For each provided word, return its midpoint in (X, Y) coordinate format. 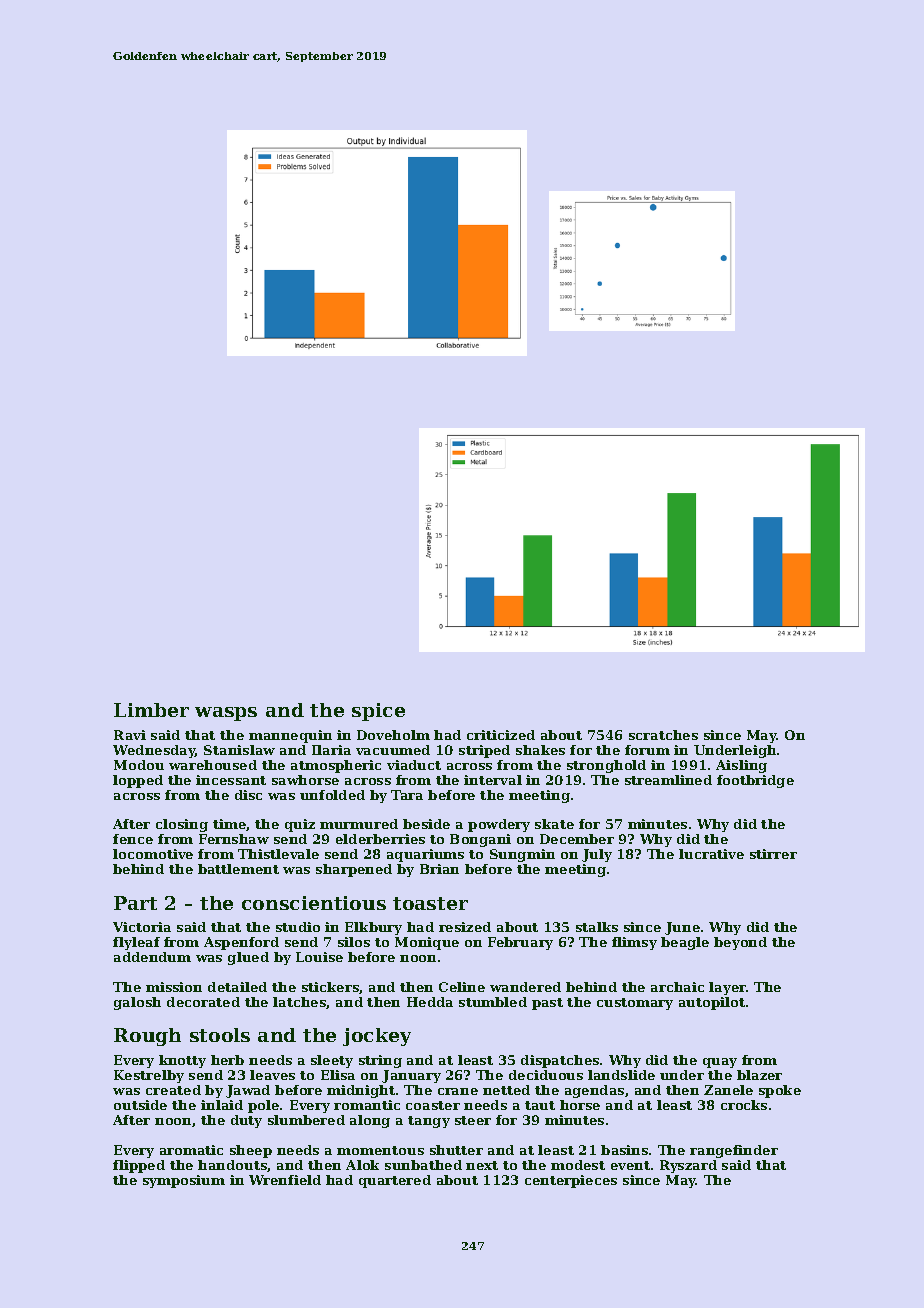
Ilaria (331, 750)
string (380, 1061)
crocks (744, 1105)
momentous (380, 1150)
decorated (203, 1002)
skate (554, 824)
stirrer (773, 854)
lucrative (711, 854)
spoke (780, 1091)
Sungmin (522, 855)
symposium (184, 1181)
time (229, 824)
